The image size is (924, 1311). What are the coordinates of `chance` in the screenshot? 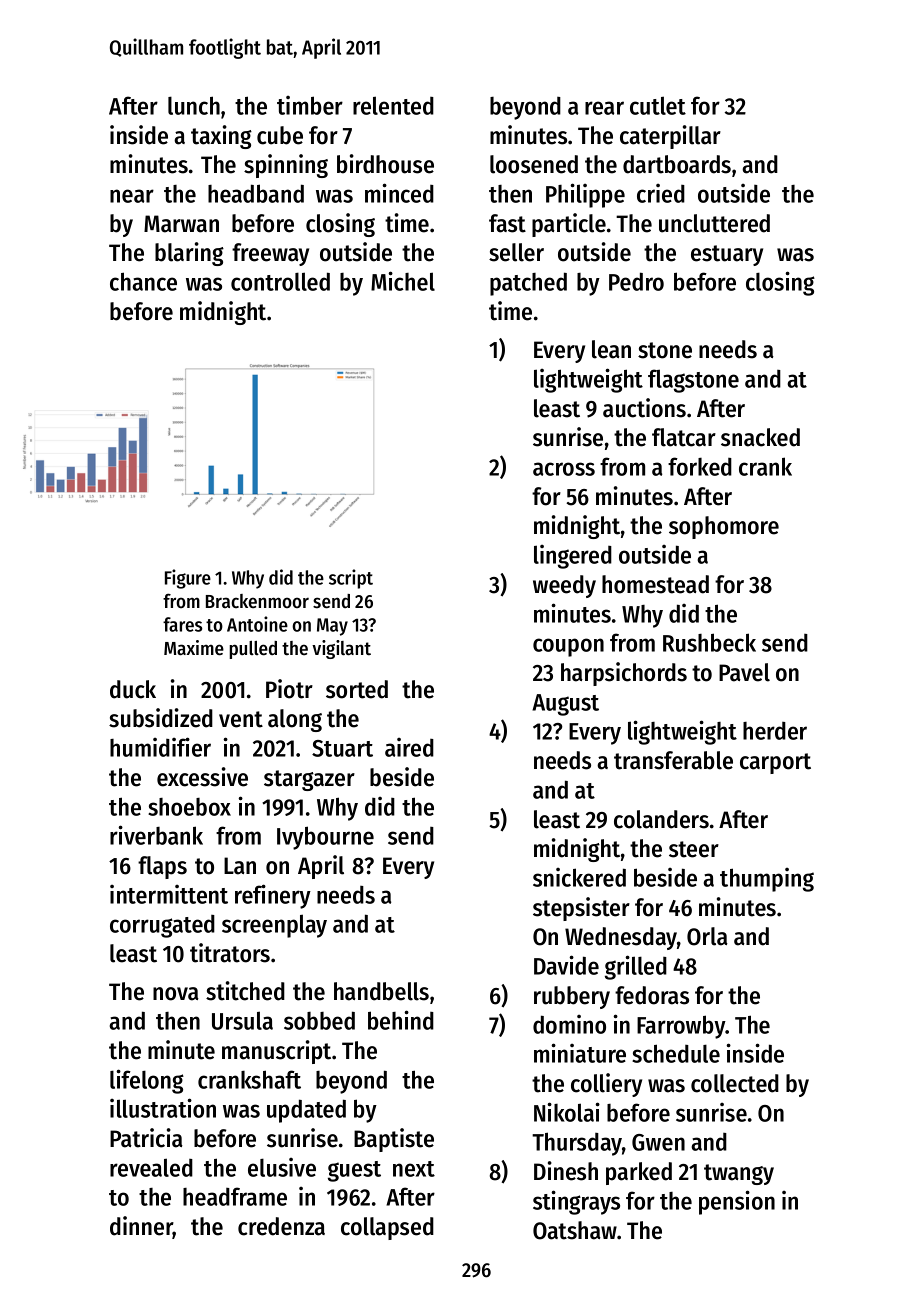 It's located at (143, 281).
